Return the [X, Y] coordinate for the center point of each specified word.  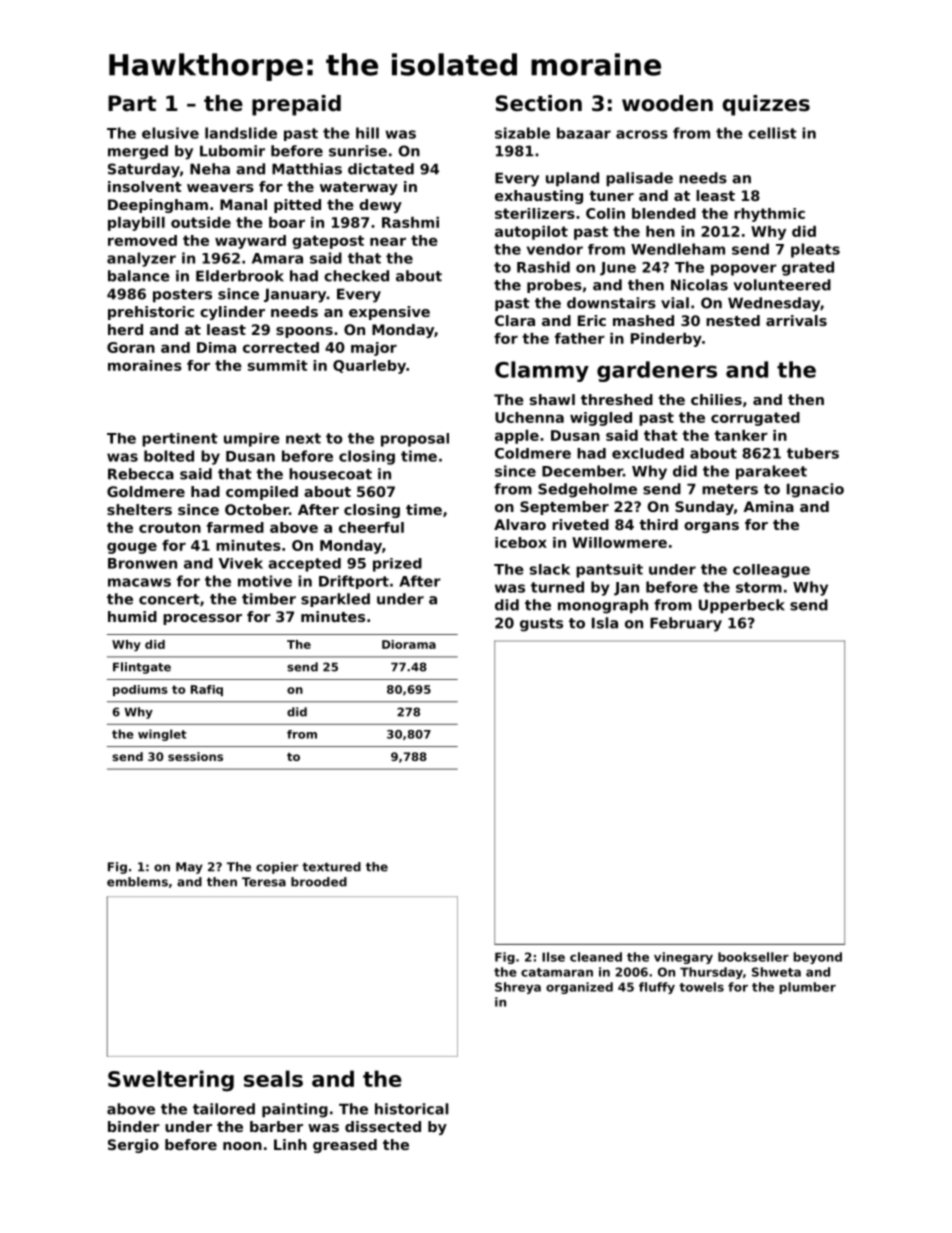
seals [273, 1078]
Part [132, 103]
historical [411, 1109]
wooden [667, 103]
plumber [808, 988]
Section [539, 103]
